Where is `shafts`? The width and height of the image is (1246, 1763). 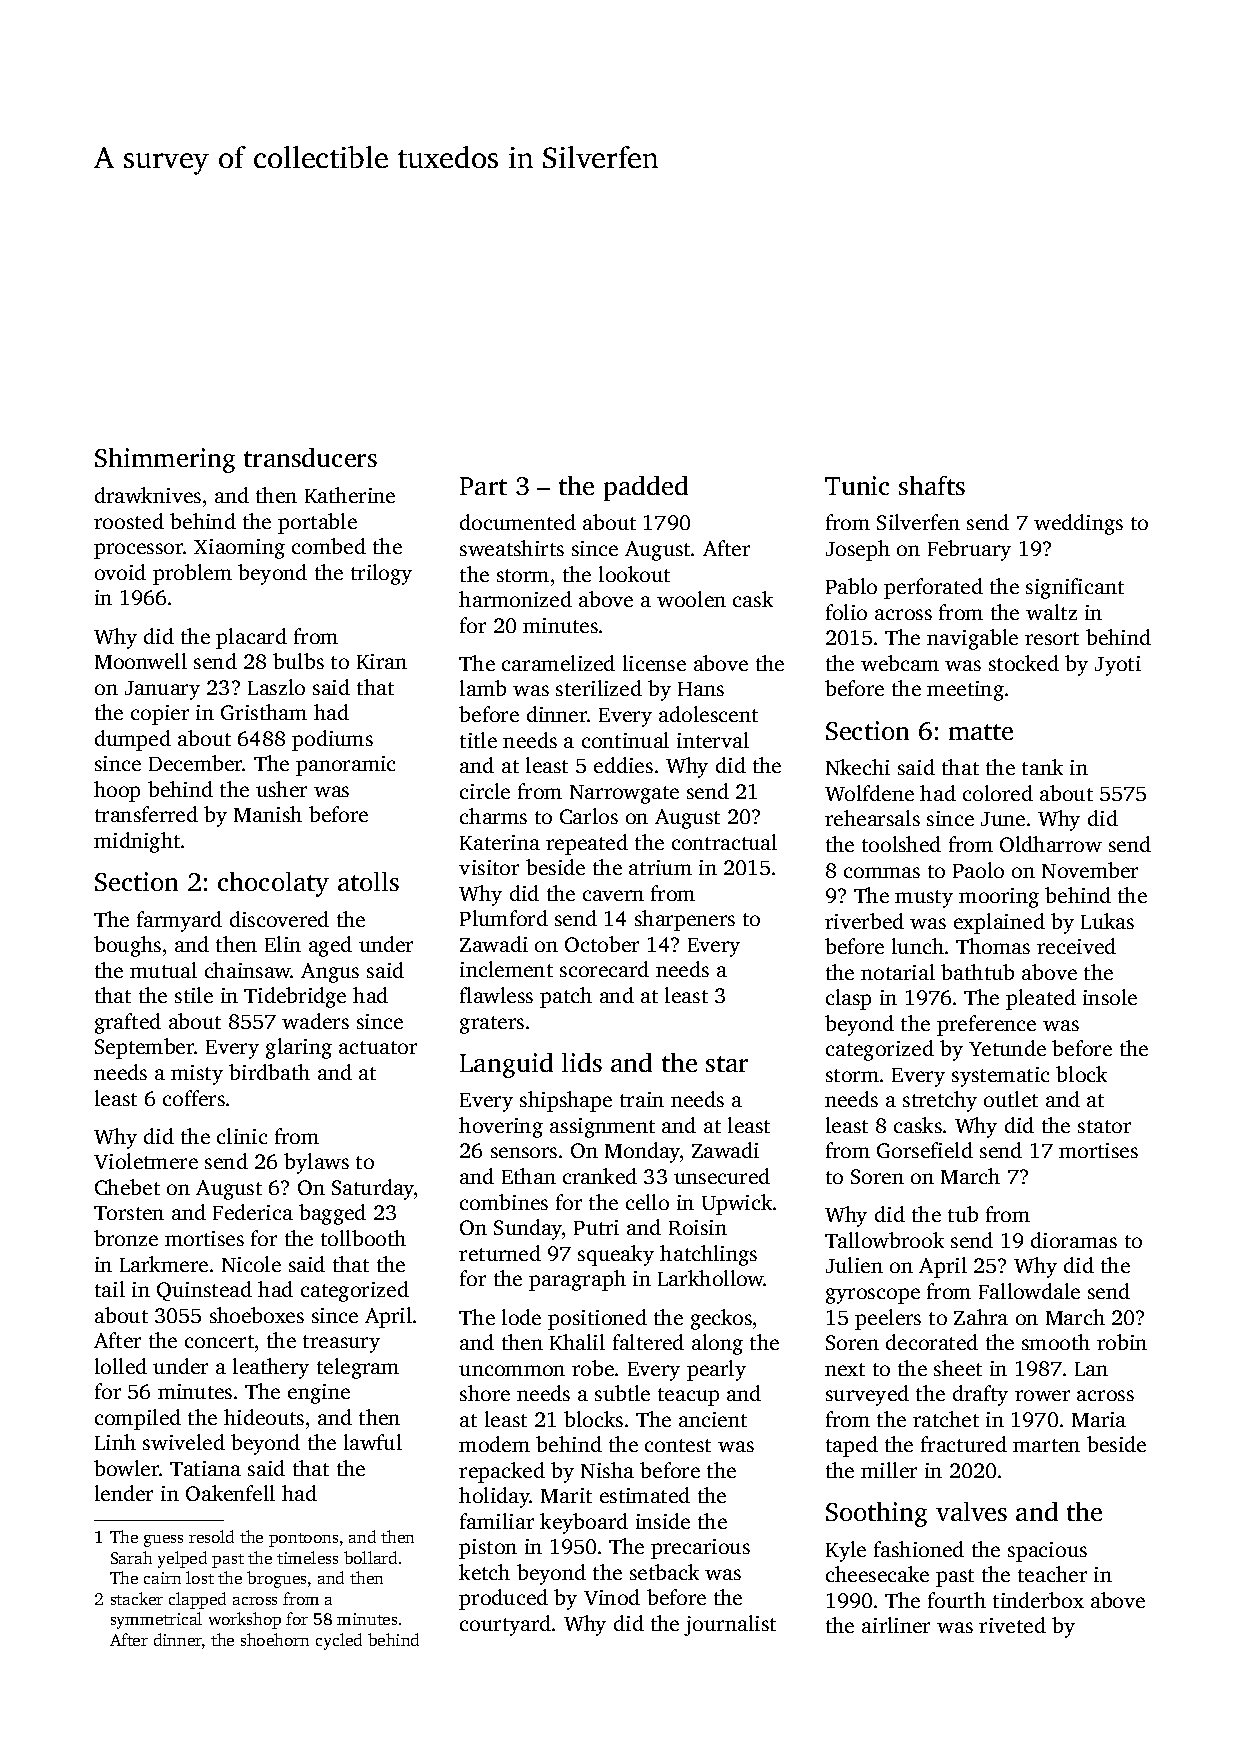 shafts is located at coordinates (932, 485).
